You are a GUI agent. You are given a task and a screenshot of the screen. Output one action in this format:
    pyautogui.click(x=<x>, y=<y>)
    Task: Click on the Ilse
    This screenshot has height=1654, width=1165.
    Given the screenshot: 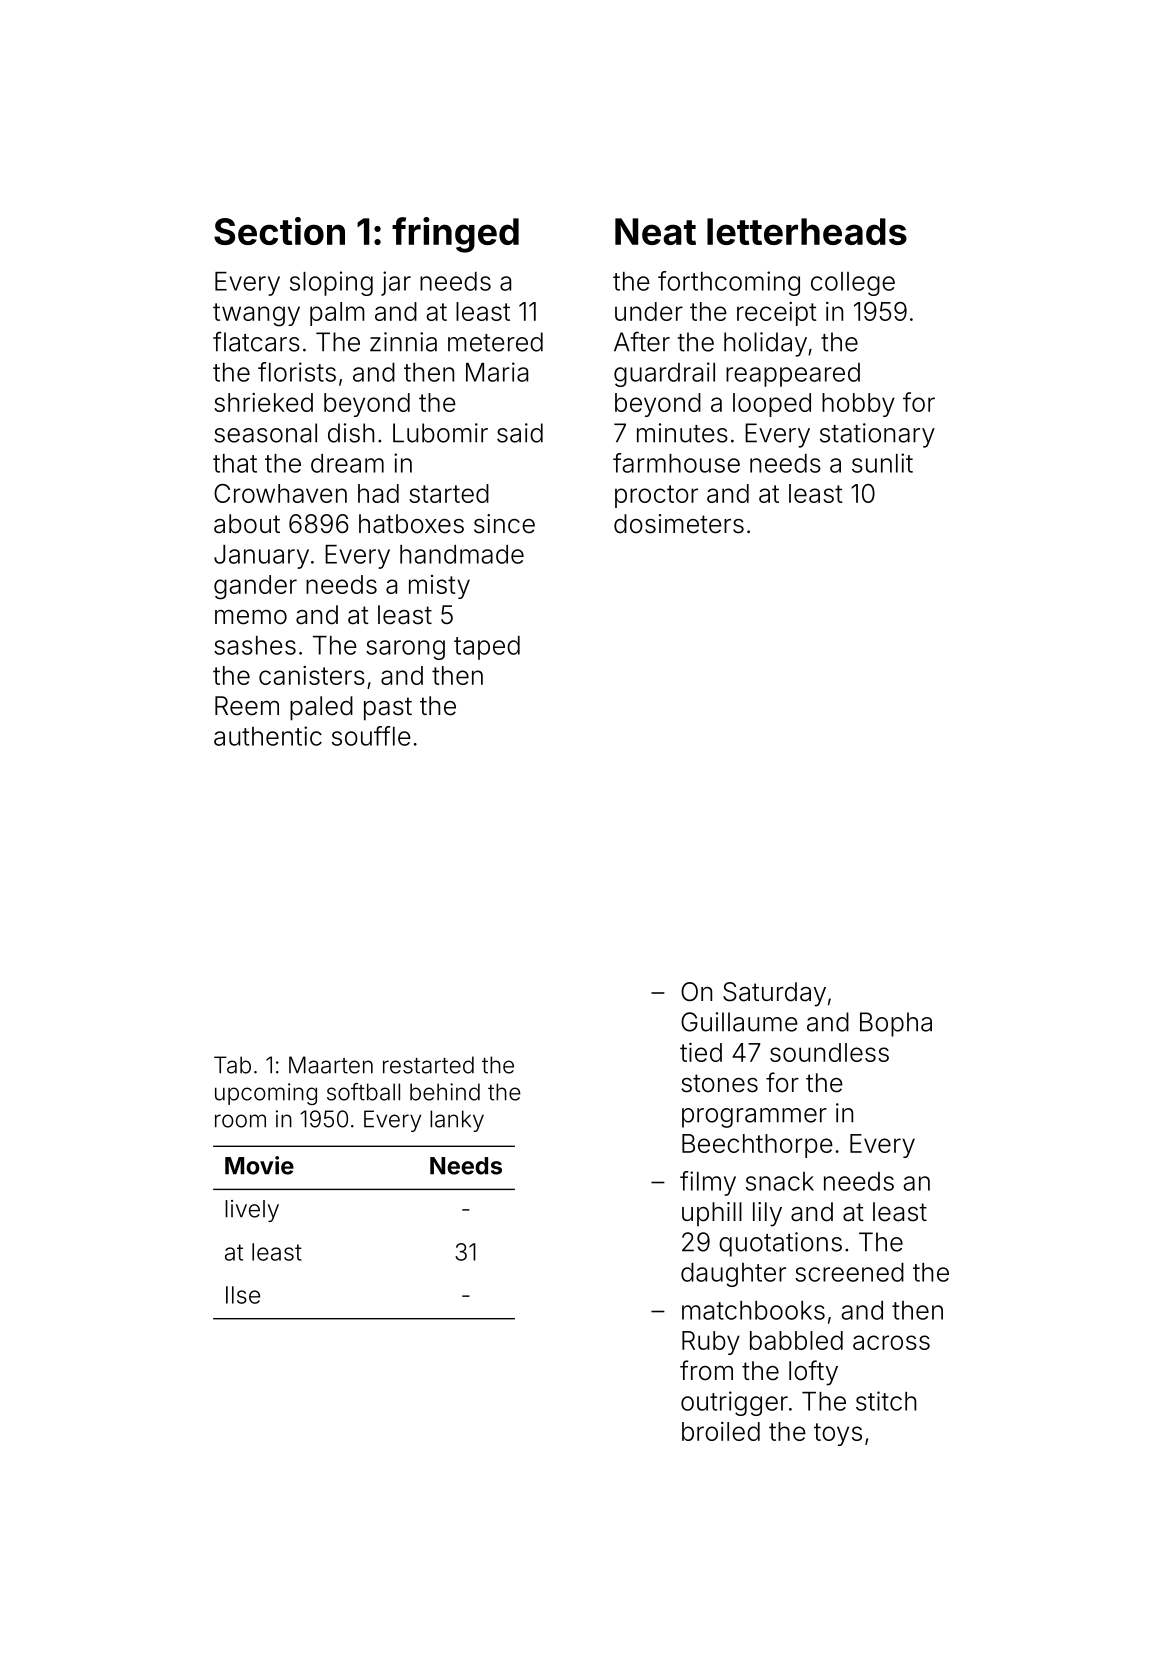 What is the action you would take?
    pyautogui.click(x=243, y=1295)
